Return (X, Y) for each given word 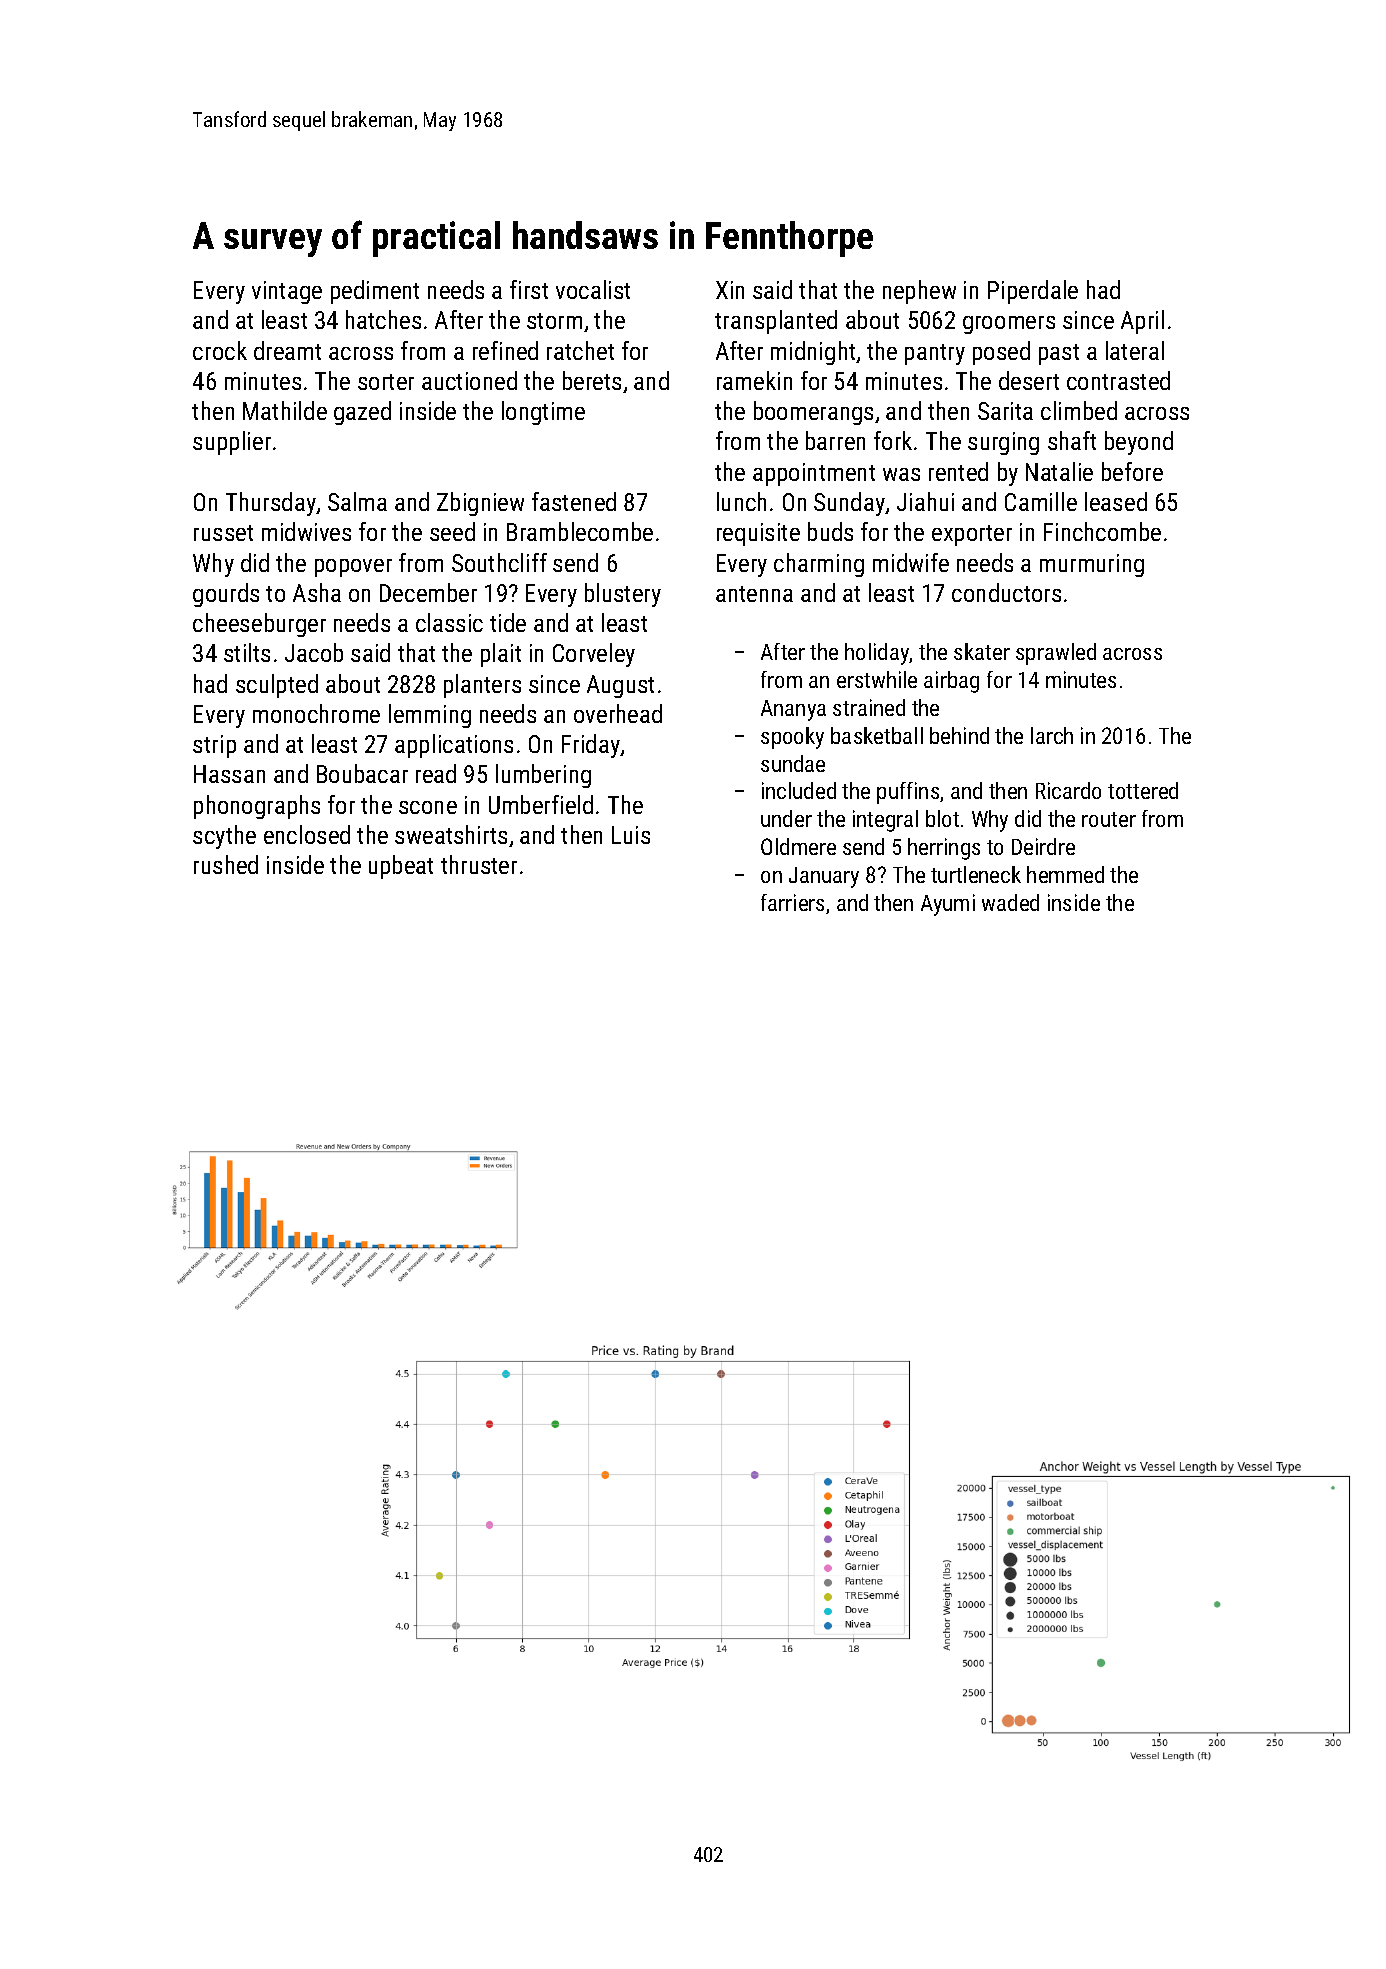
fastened (574, 501)
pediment (375, 292)
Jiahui (925, 501)
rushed (226, 864)
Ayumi (948, 905)
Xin (730, 290)
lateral (1135, 350)
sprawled (1056, 654)
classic (449, 622)
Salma (357, 501)
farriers (792, 902)
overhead (618, 713)
